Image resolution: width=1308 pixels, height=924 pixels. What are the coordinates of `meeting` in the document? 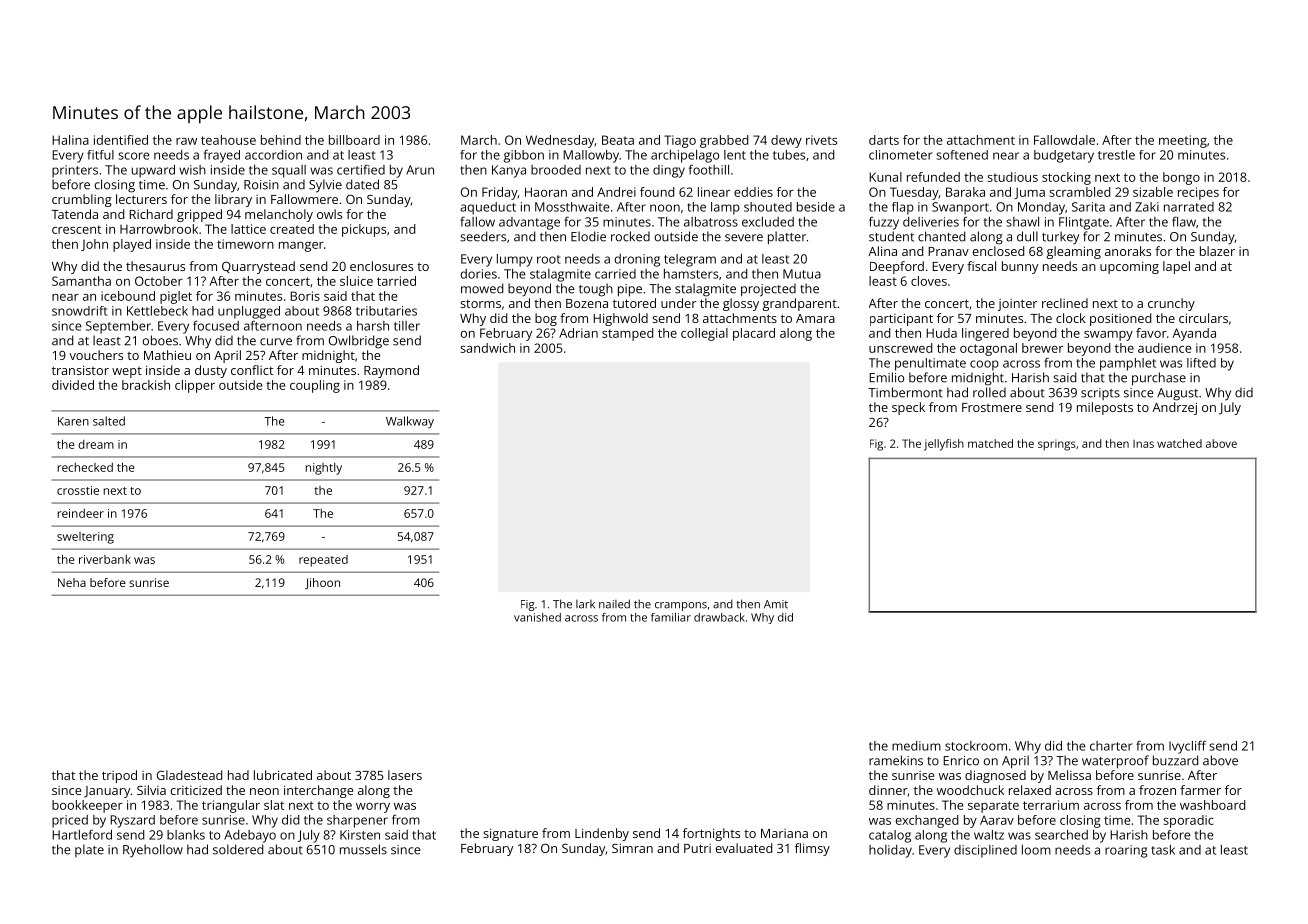 It's located at (1183, 141).
